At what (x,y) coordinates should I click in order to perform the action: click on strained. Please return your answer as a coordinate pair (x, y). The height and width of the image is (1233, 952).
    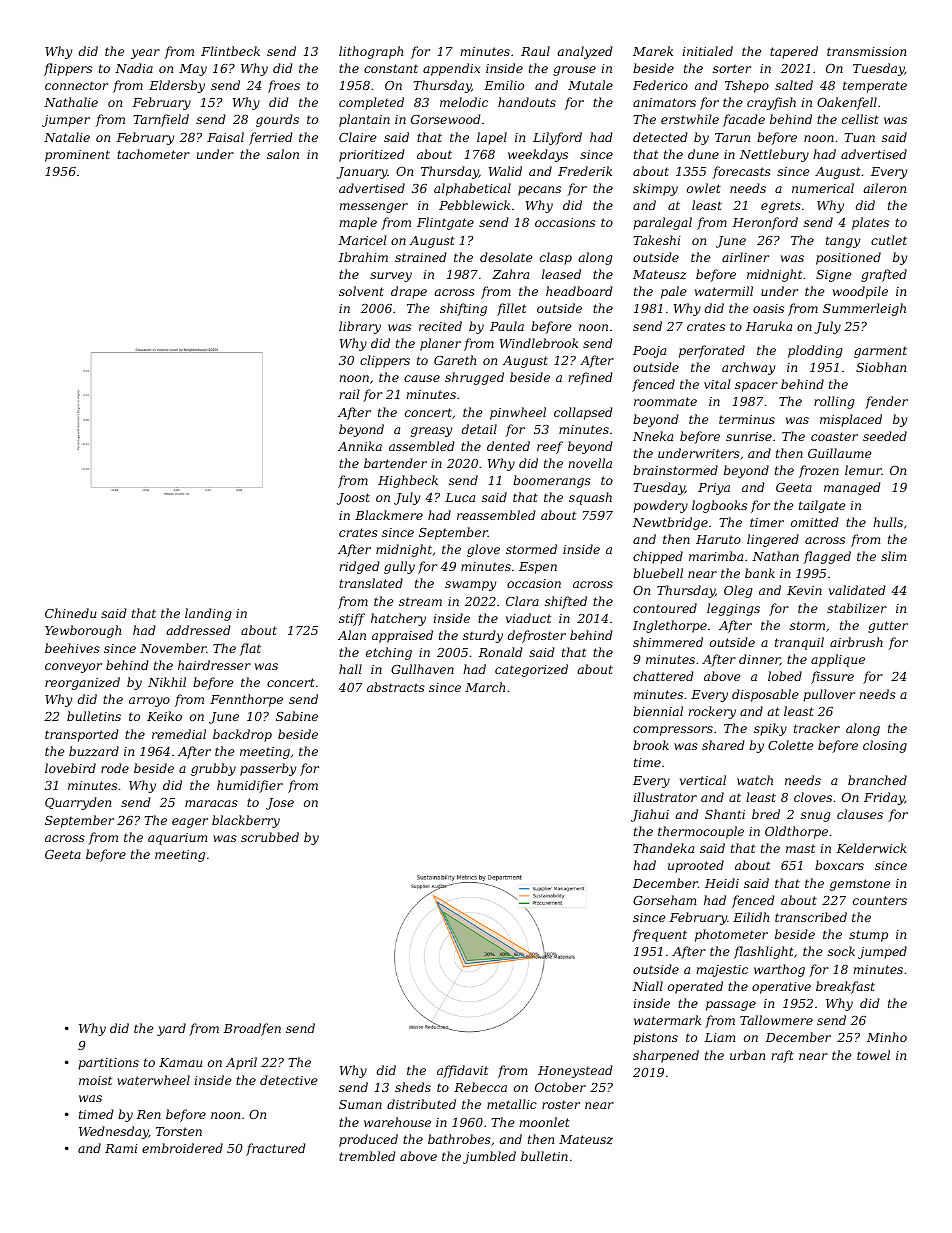
    Looking at the image, I should click on (421, 257).
